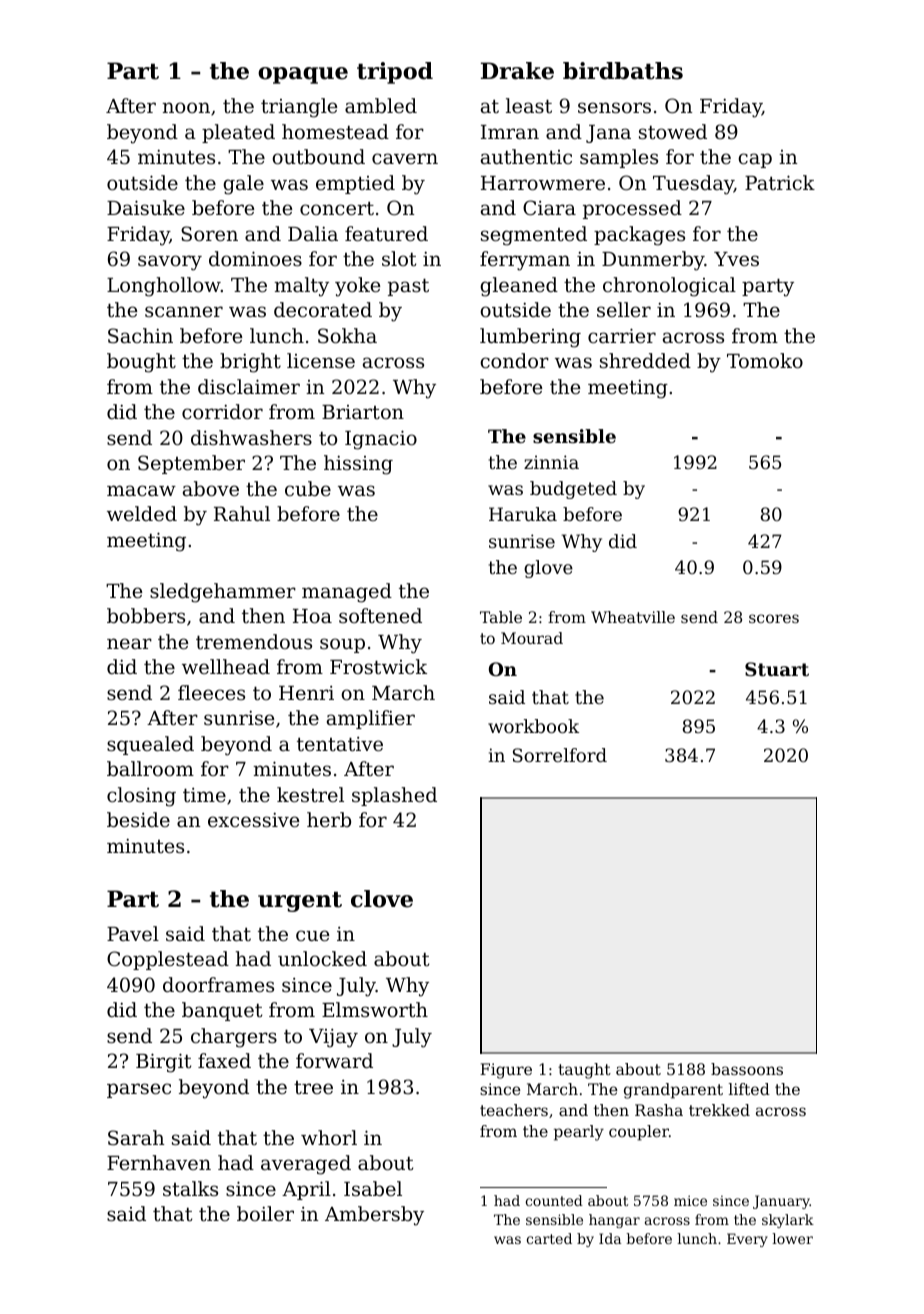  Describe the element at coordinates (312, 935) in the document. I see `cue` at that location.
